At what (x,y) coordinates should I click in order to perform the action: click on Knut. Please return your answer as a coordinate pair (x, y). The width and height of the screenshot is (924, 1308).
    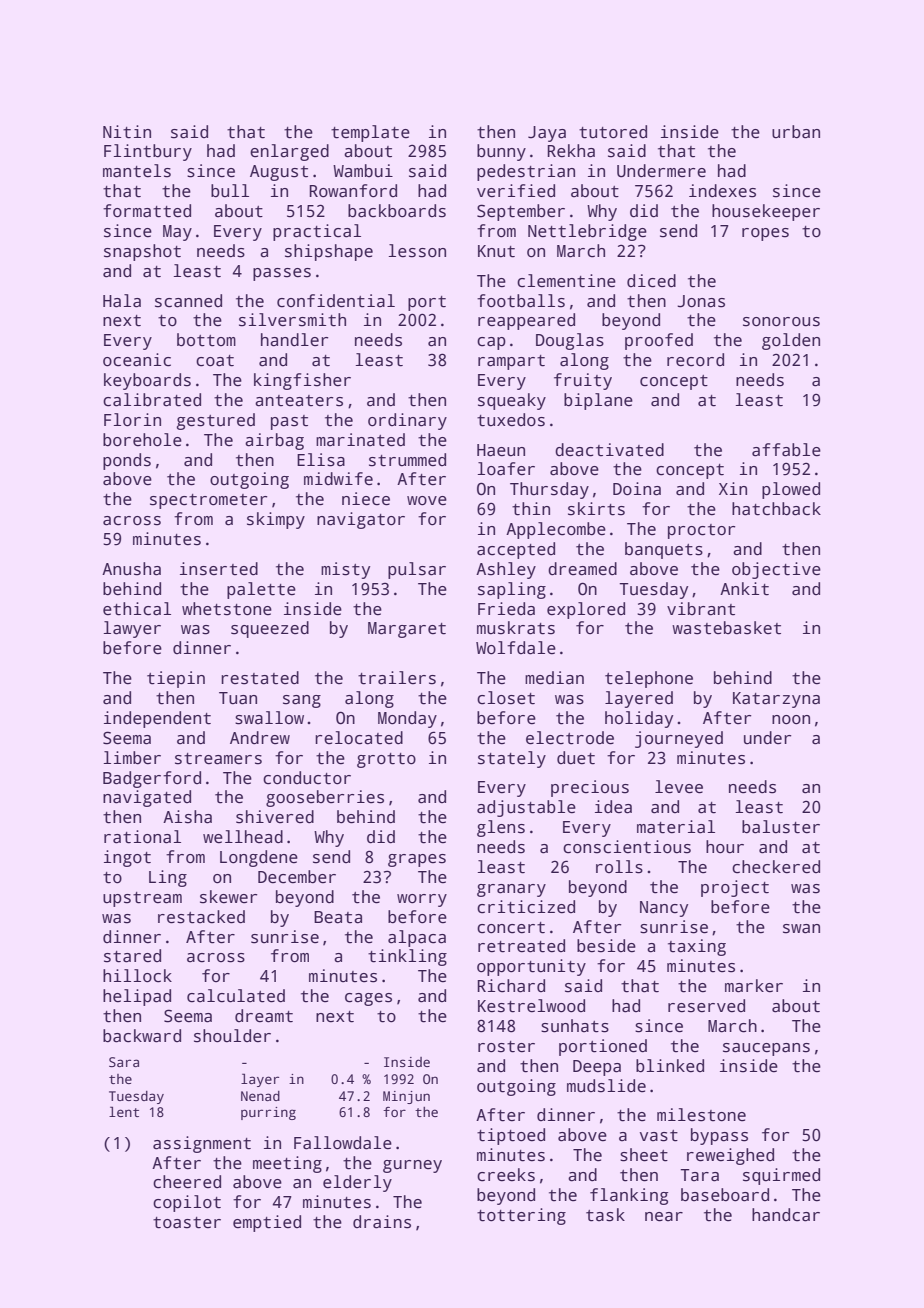
    Looking at the image, I should click on (496, 251).
